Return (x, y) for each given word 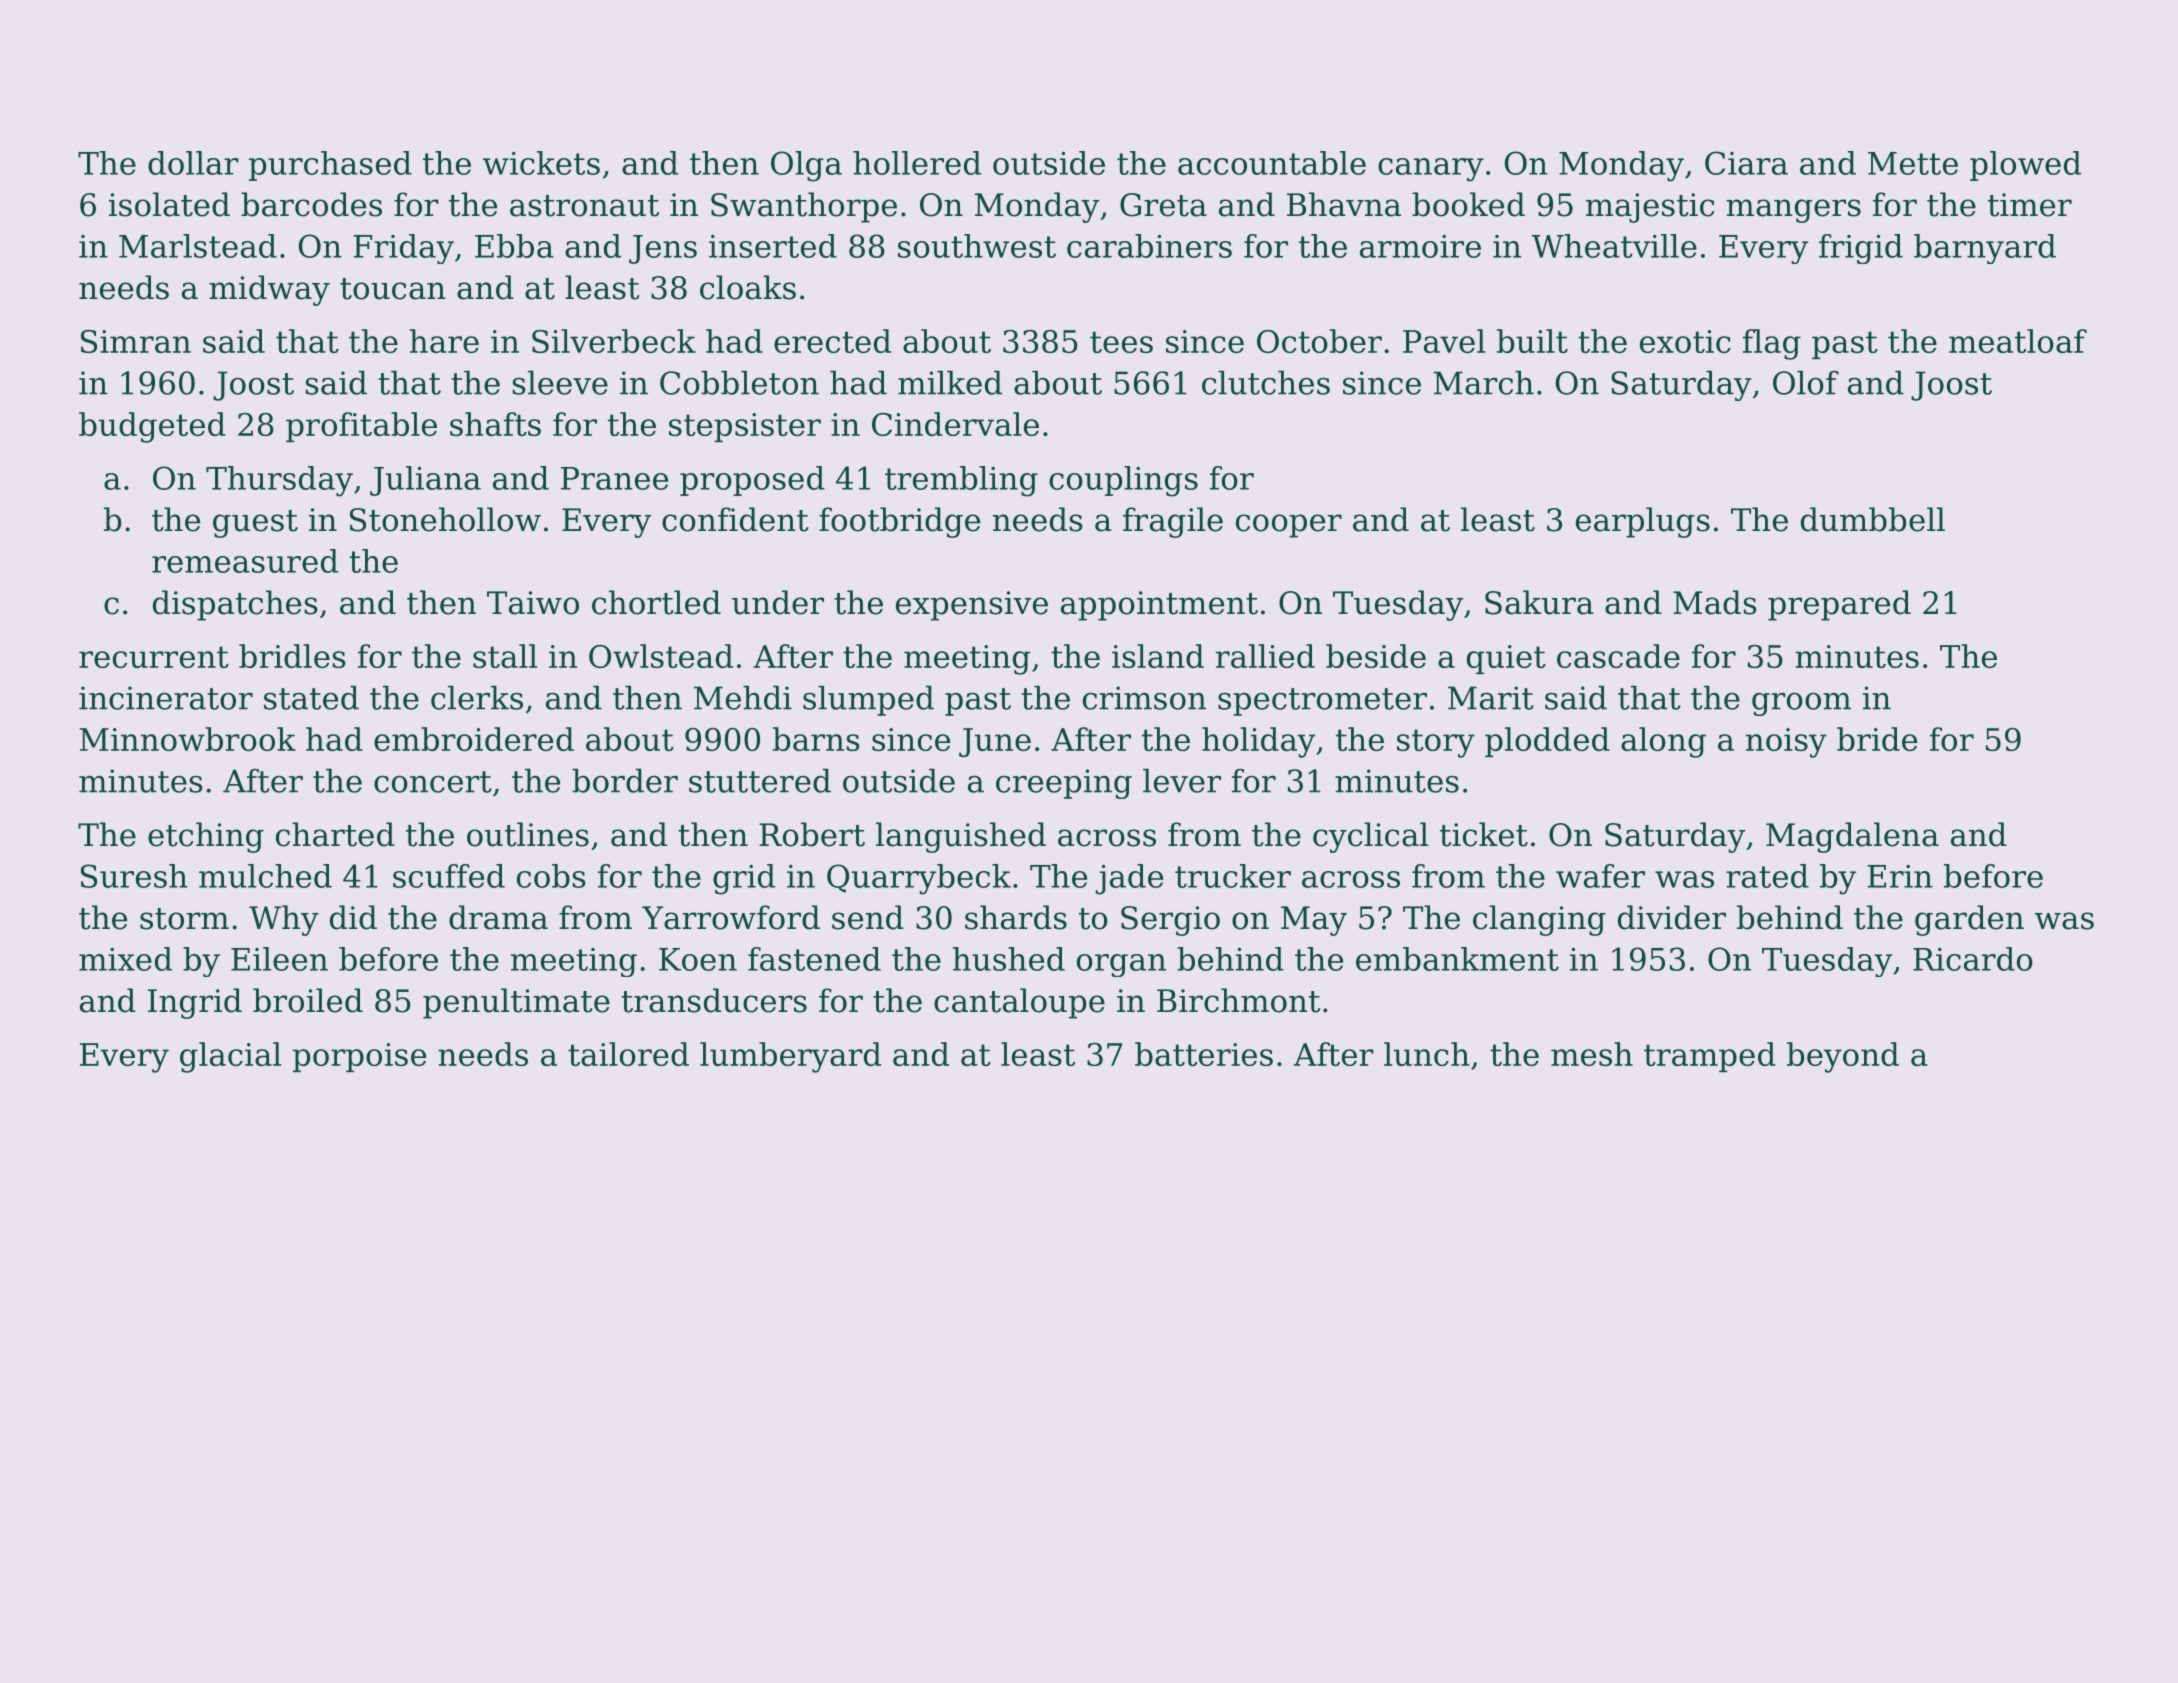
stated (311, 697)
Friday (403, 249)
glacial (230, 1057)
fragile (1173, 522)
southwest (977, 246)
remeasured (245, 561)
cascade (1618, 656)
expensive (972, 606)
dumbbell (1873, 519)
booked (1468, 204)
